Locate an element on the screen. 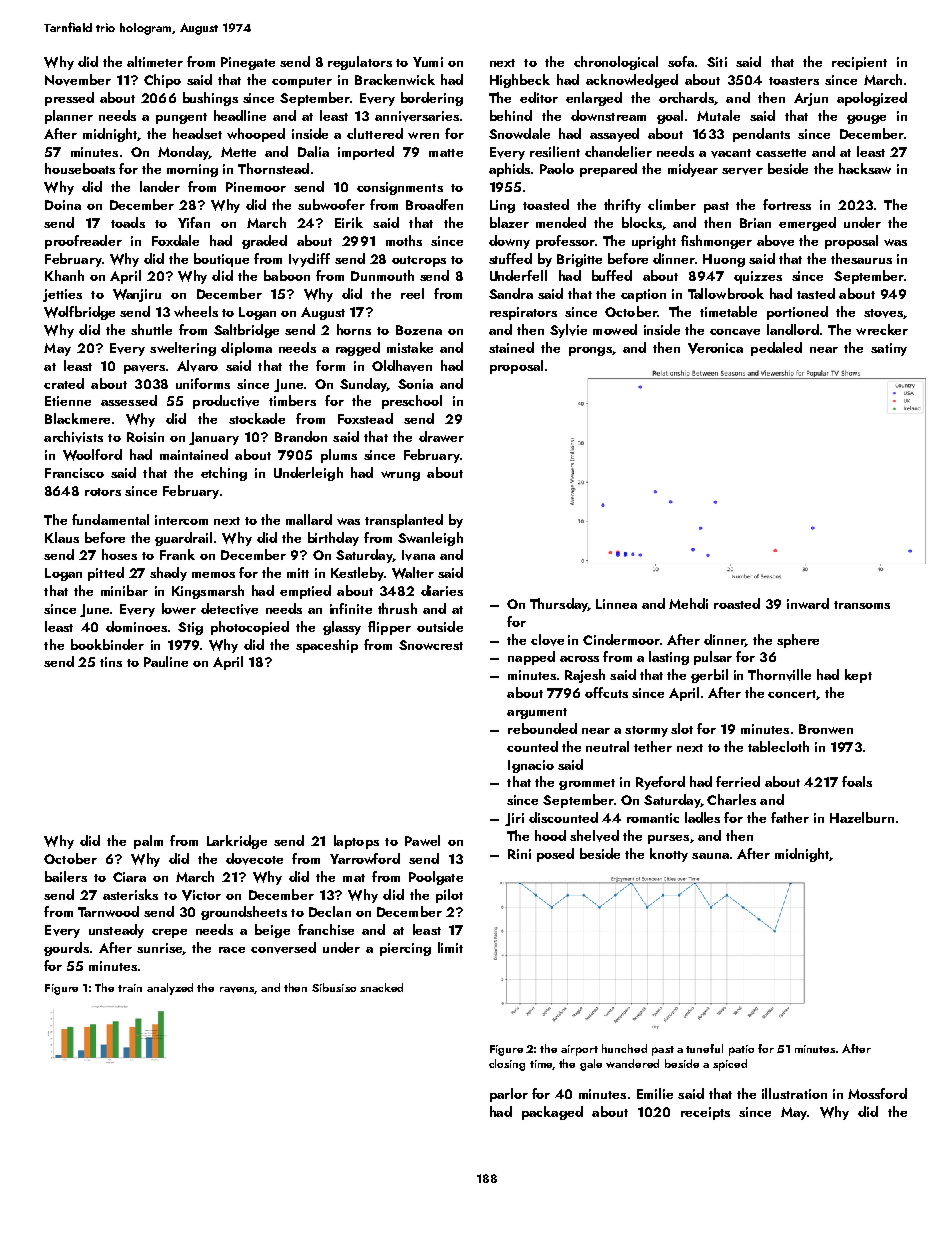  Huong is located at coordinates (724, 260).
